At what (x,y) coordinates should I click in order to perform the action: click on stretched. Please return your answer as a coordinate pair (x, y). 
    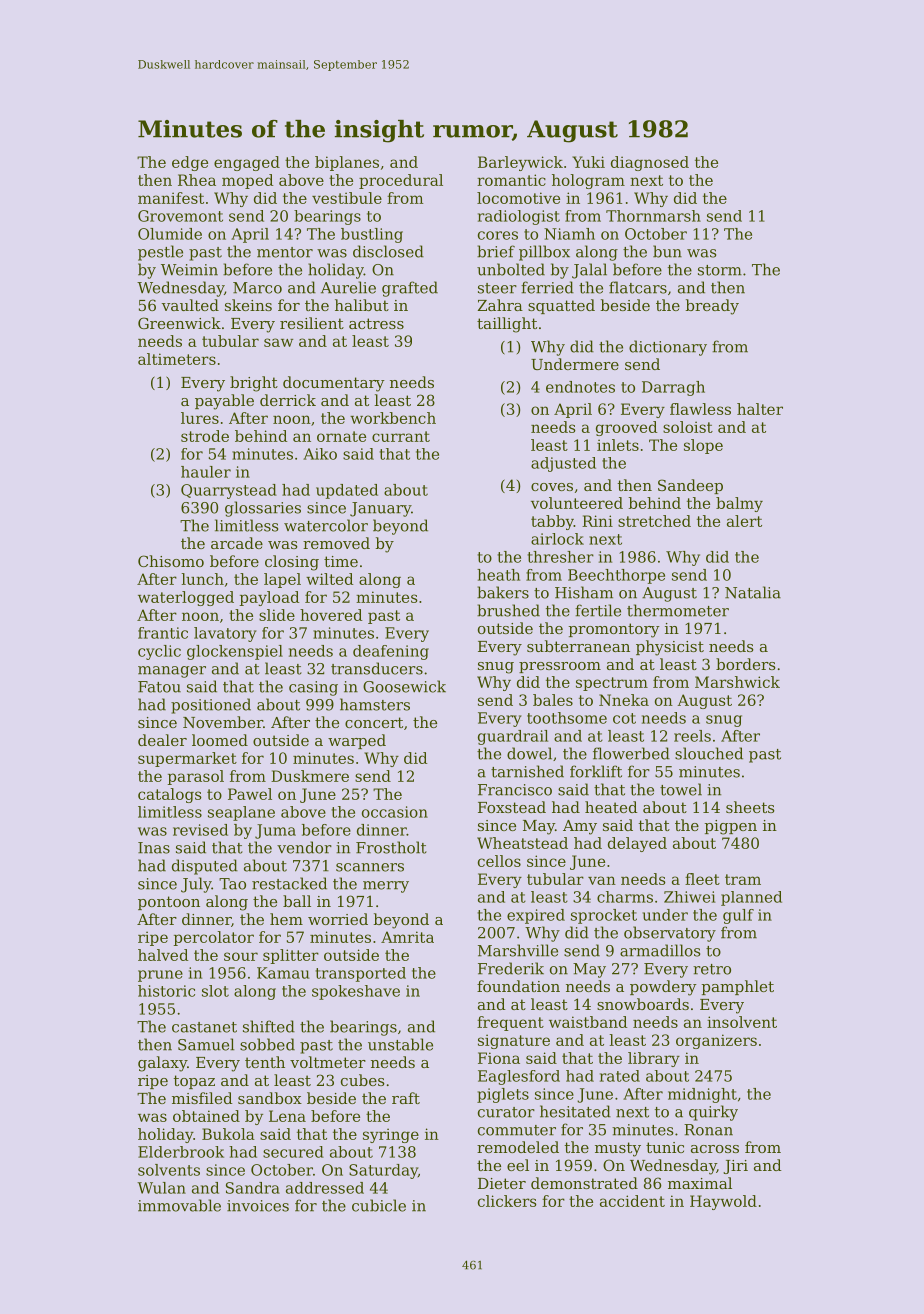
    Looking at the image, I should click on (654, 521).
